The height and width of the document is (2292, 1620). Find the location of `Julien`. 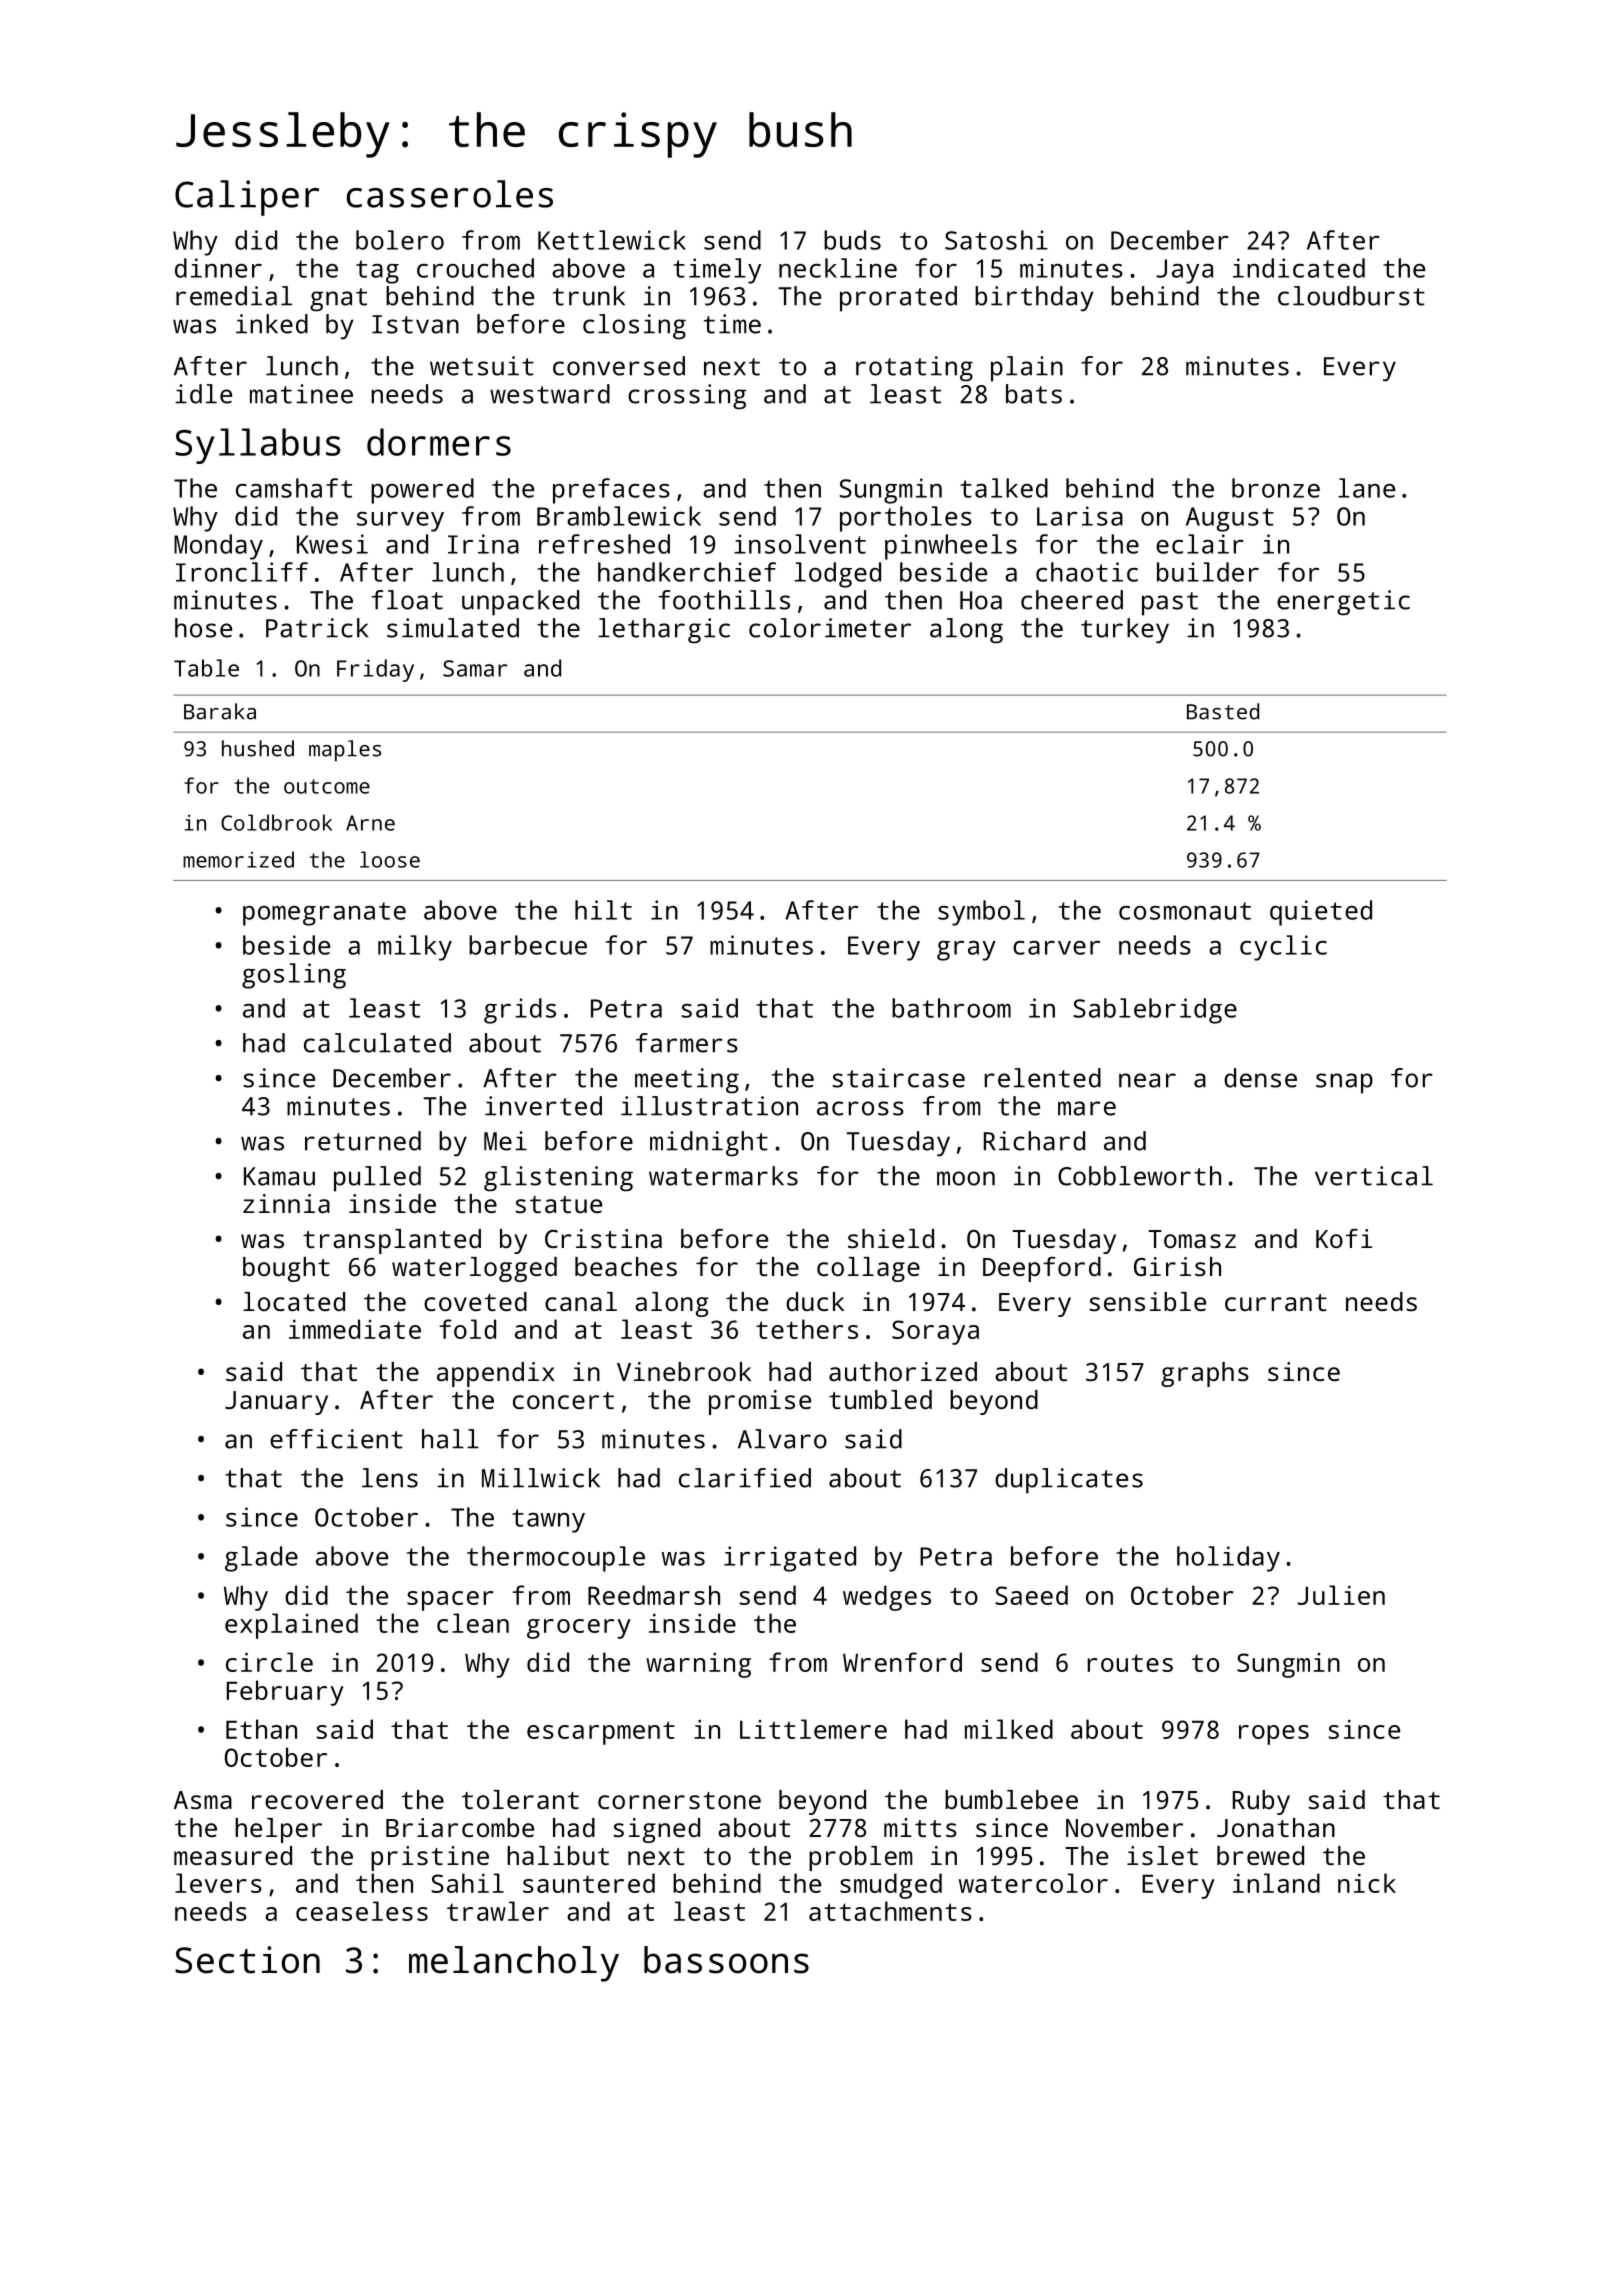

Julien is located at coordinates (1341, 1595).
